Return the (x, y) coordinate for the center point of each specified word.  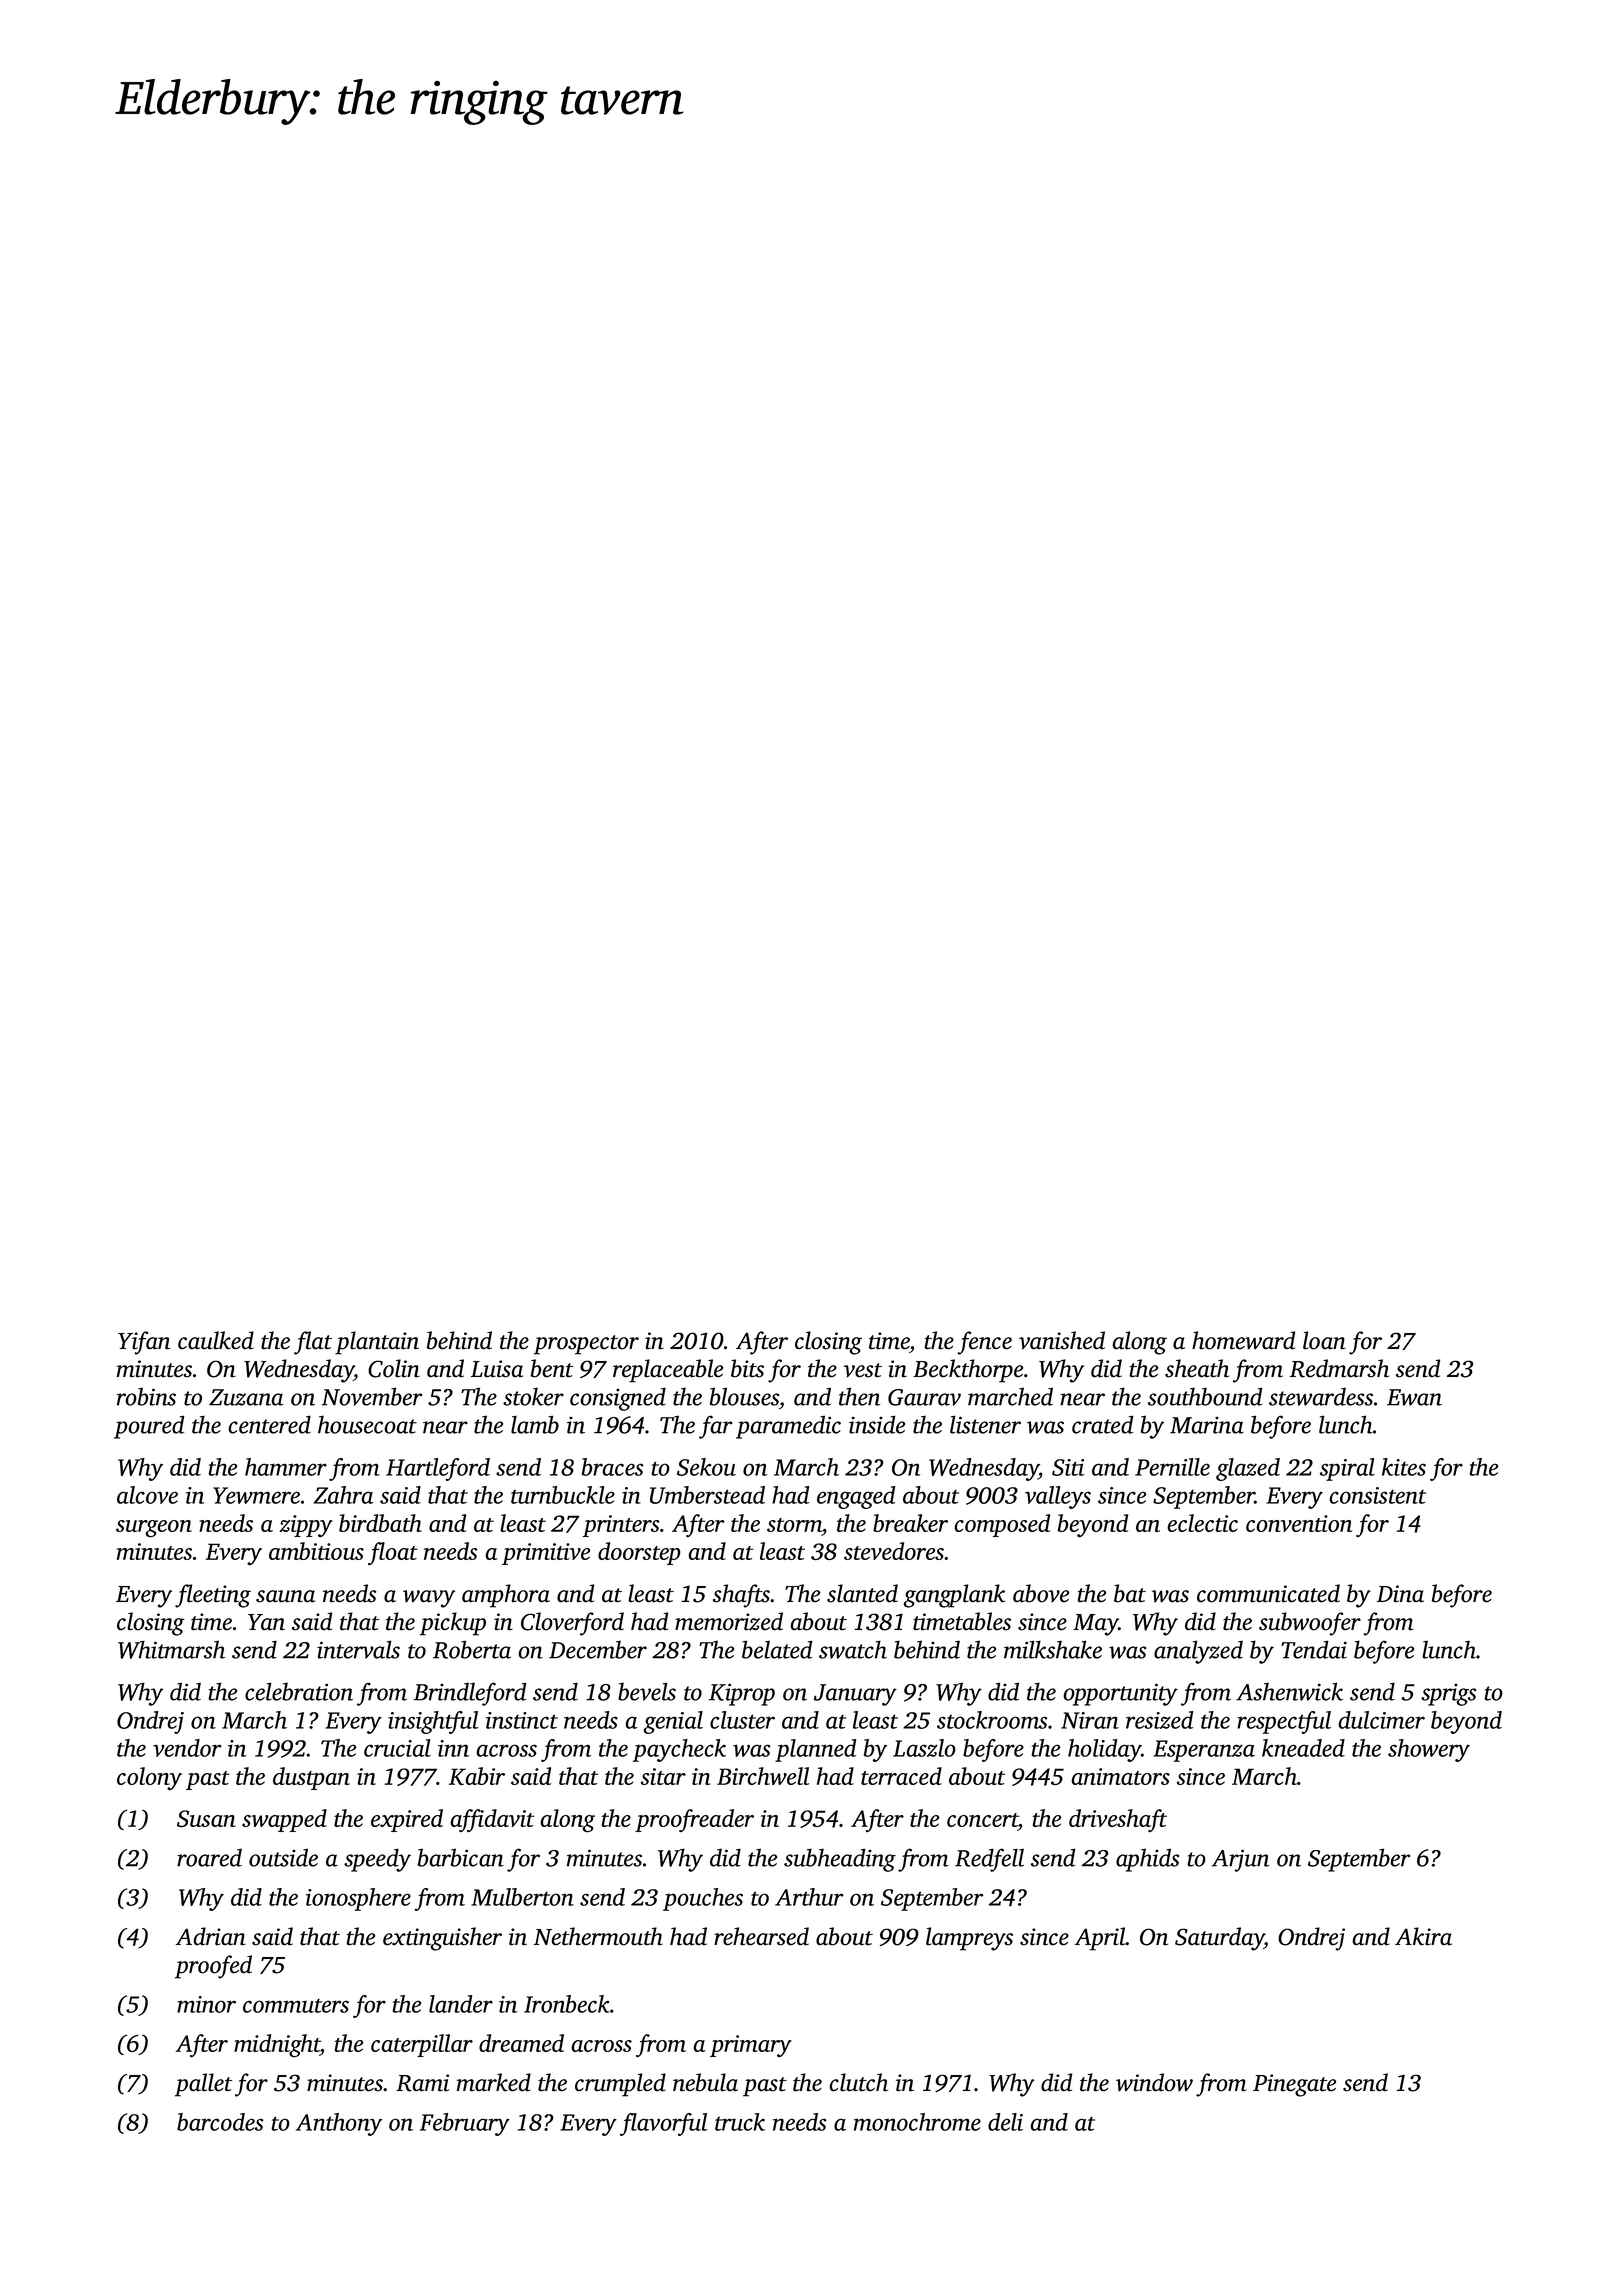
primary (751, 2046)
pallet (203, 2085)
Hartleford (438, 1469)
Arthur (809, 1897)
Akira (1423, 1936)
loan (1324, 1340)
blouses (744, 1396)
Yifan (144, 1343)
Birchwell (763, 1776)
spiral (1347, 1469)
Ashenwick (1289, 1691)
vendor (187, 1748)
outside (283, 1857)
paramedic (788, 1427)
